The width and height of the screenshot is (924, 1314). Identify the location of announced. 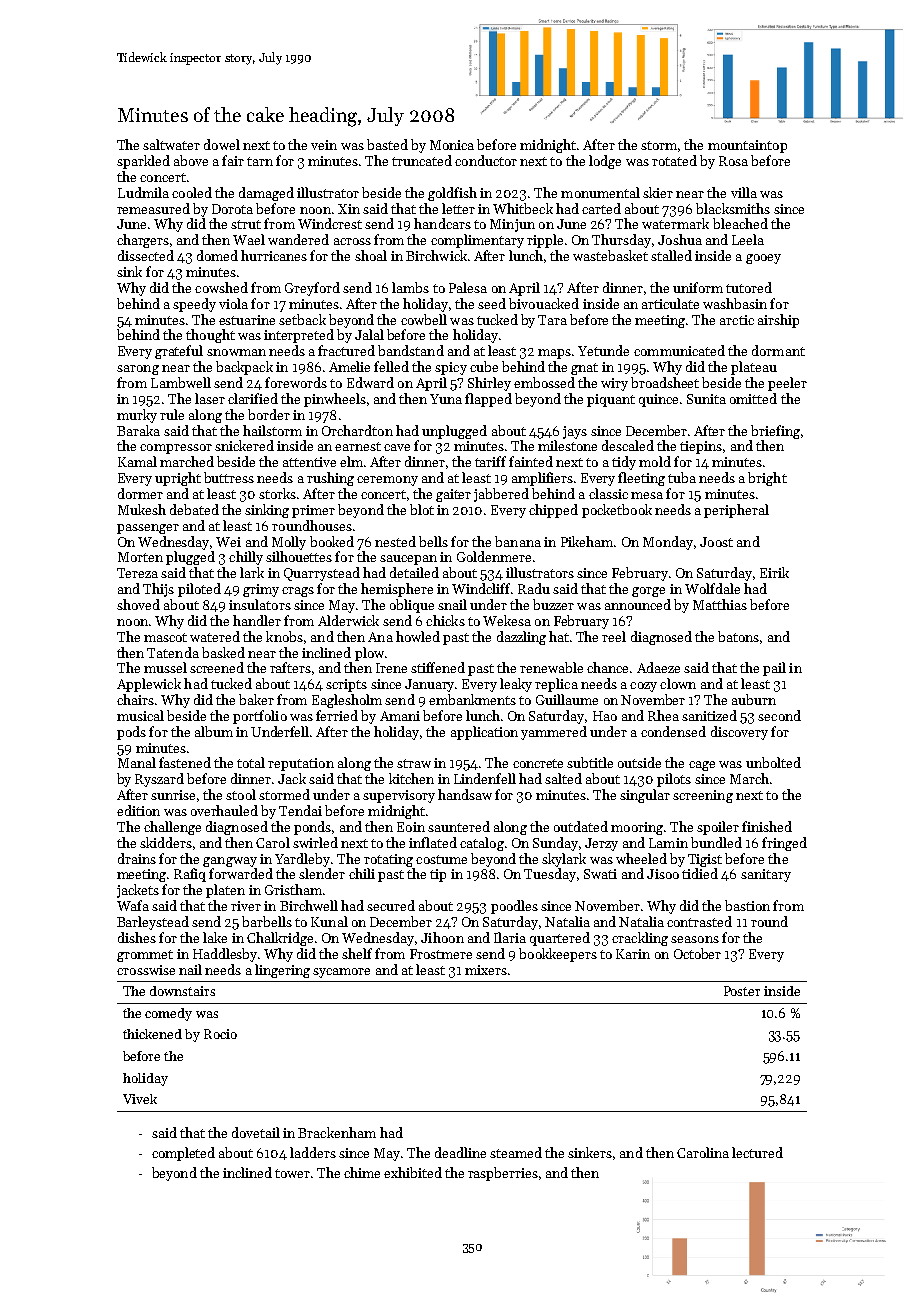
(638, 604).
